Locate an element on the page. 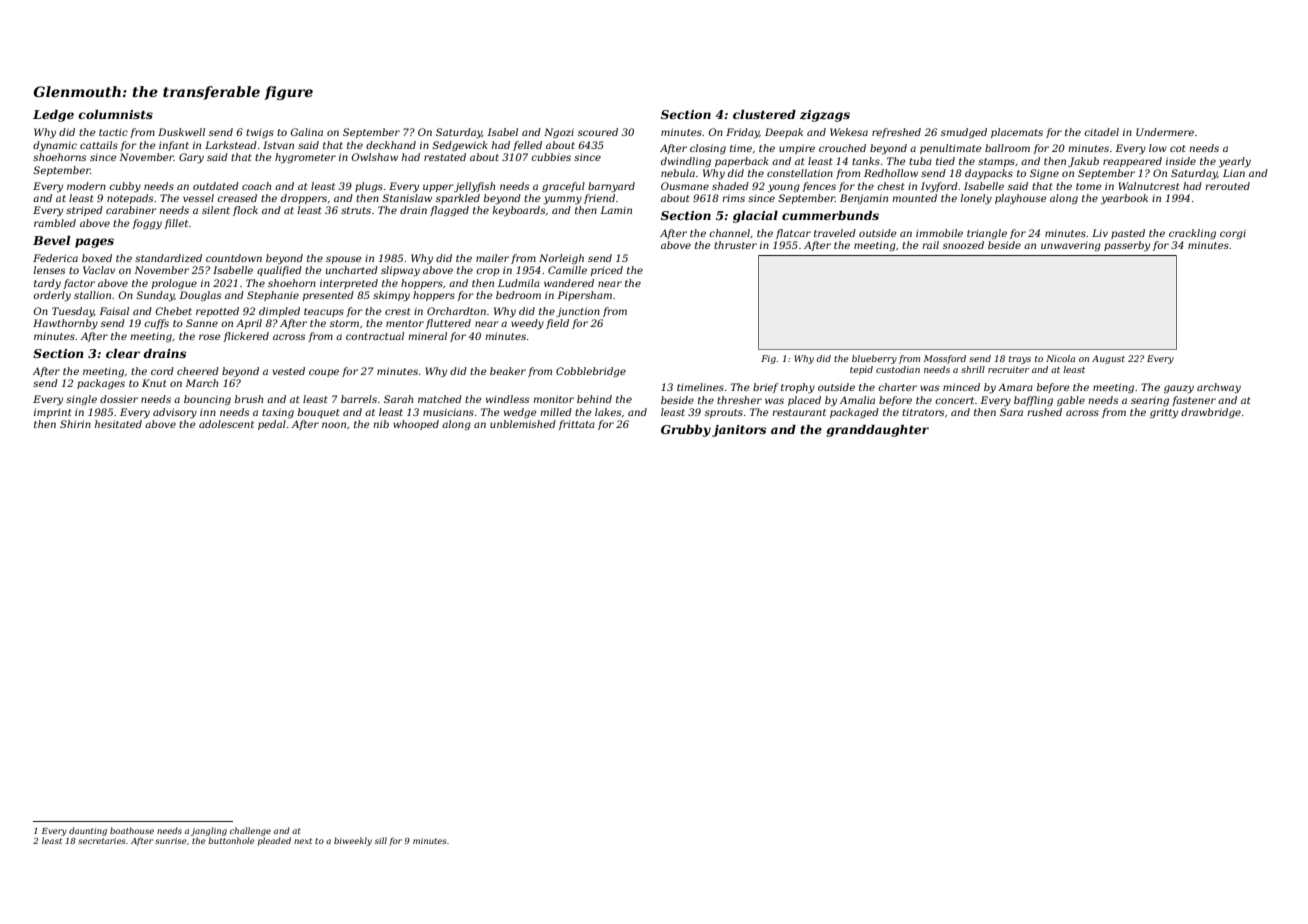 The image size is (1308, 924). sill is located at coordinates (381, 840).
